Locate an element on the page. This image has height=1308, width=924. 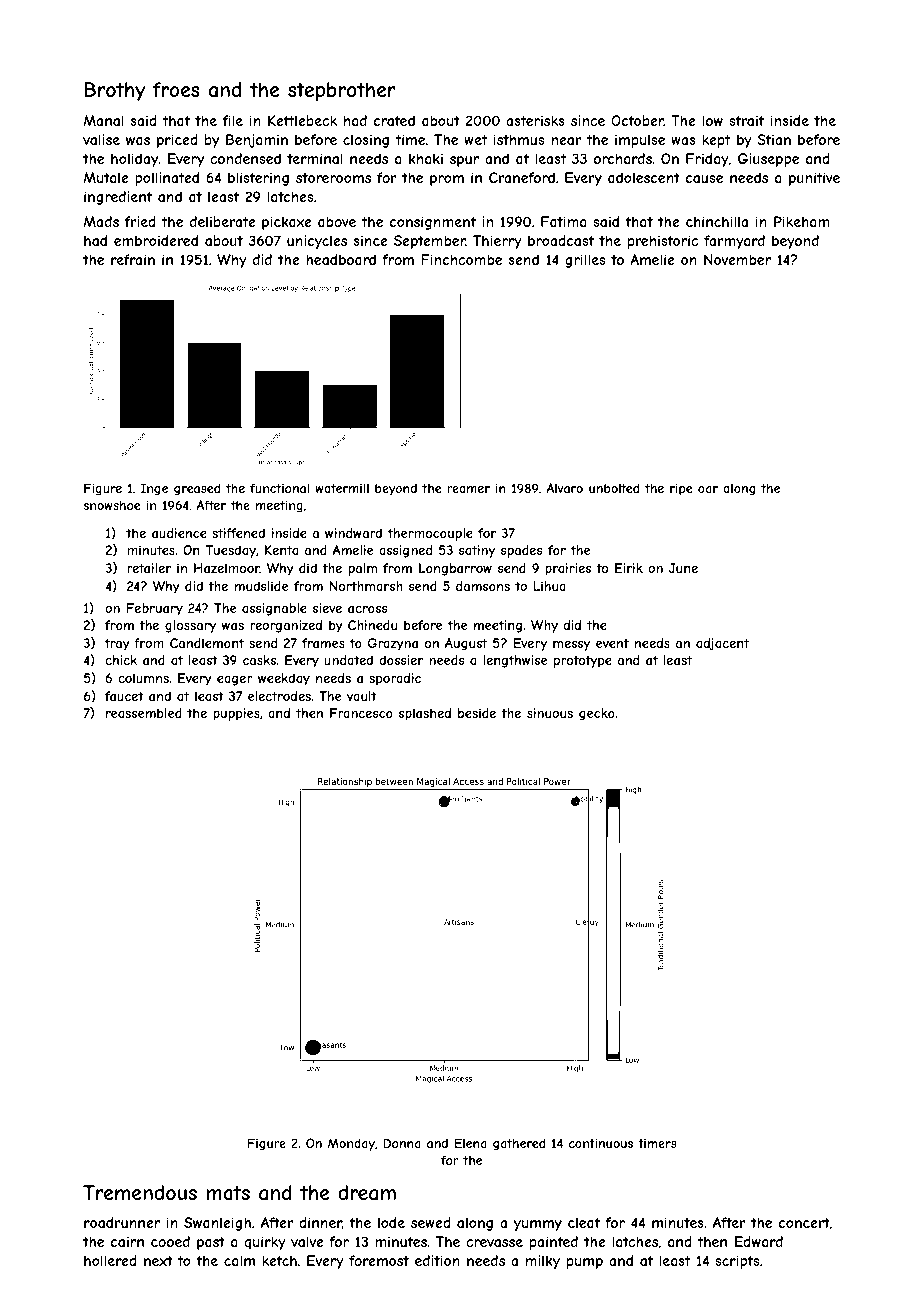
adjacent is located at coordinates (722, 644).
